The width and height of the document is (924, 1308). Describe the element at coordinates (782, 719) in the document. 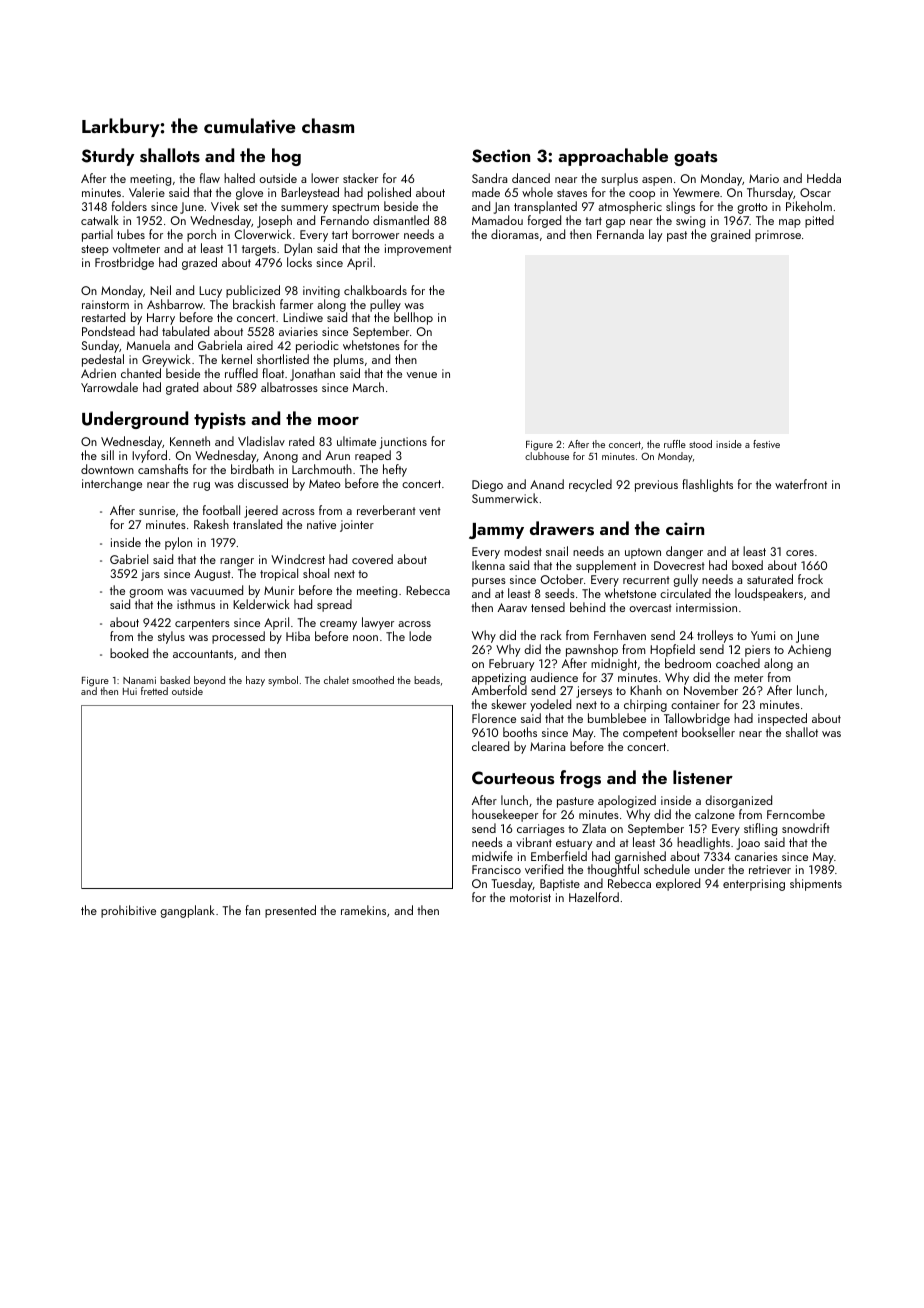

I see `inspected` at that location.
